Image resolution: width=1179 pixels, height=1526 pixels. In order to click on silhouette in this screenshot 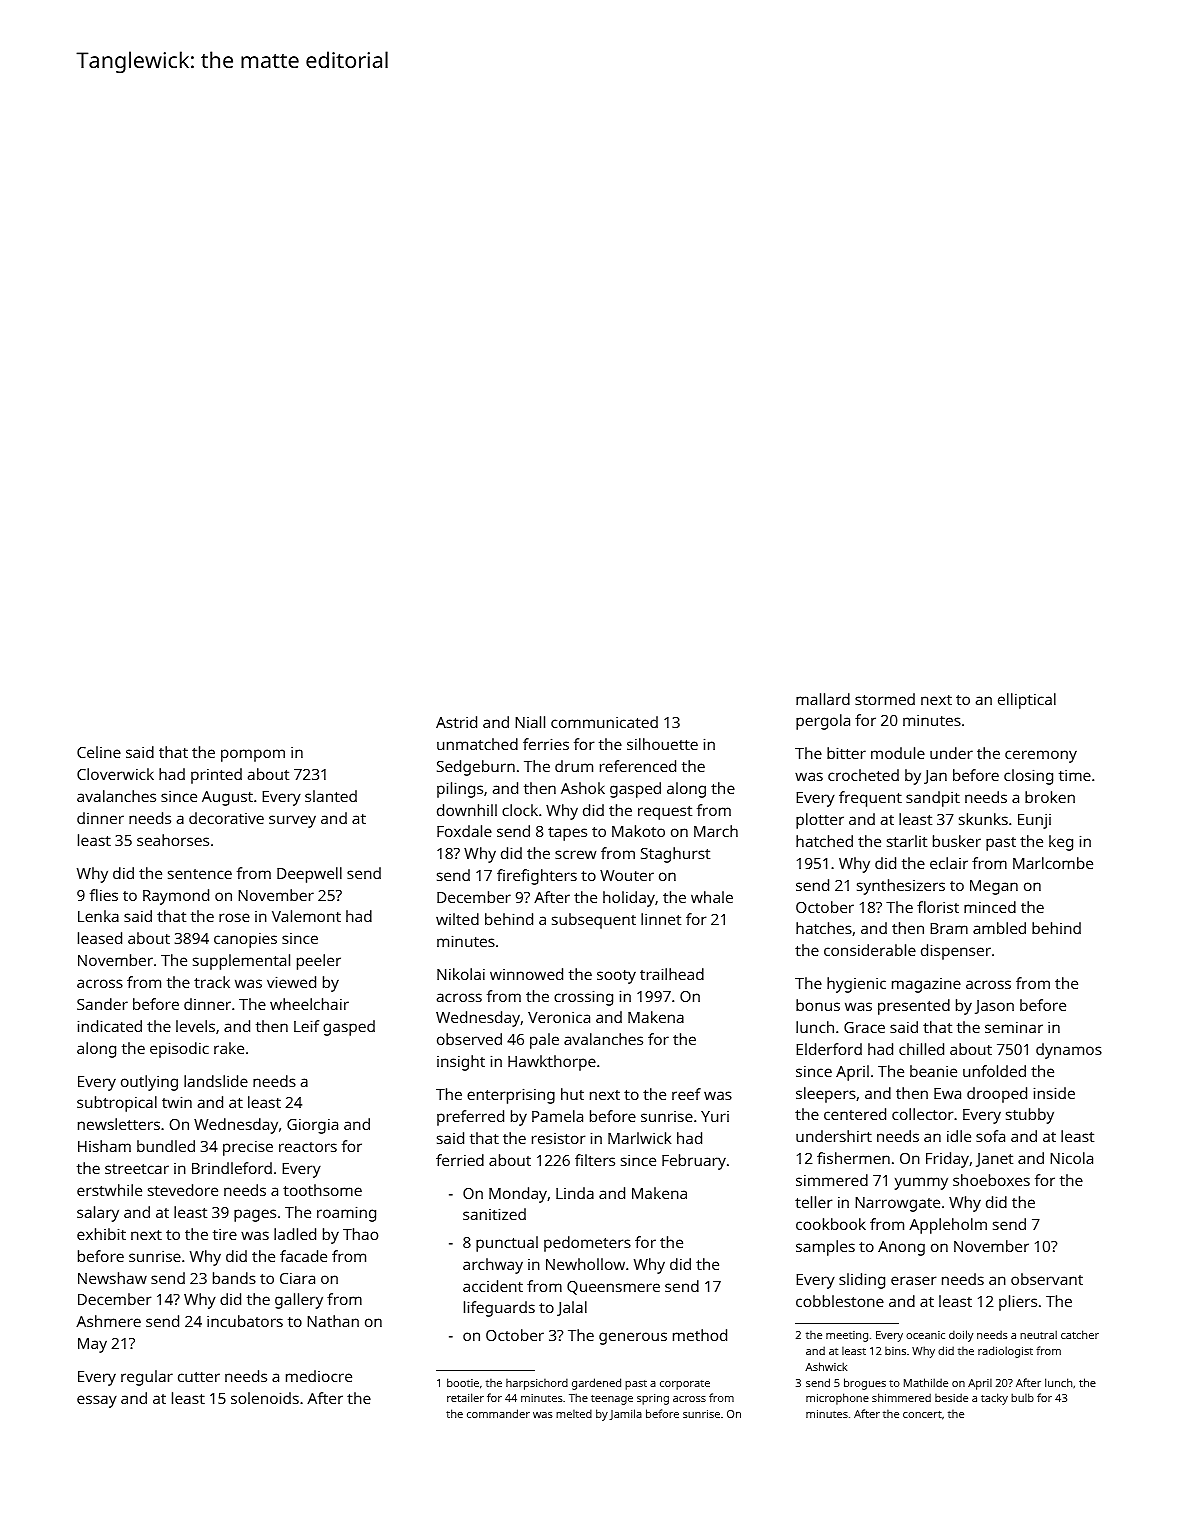, I will do `click(662, 744)`.
